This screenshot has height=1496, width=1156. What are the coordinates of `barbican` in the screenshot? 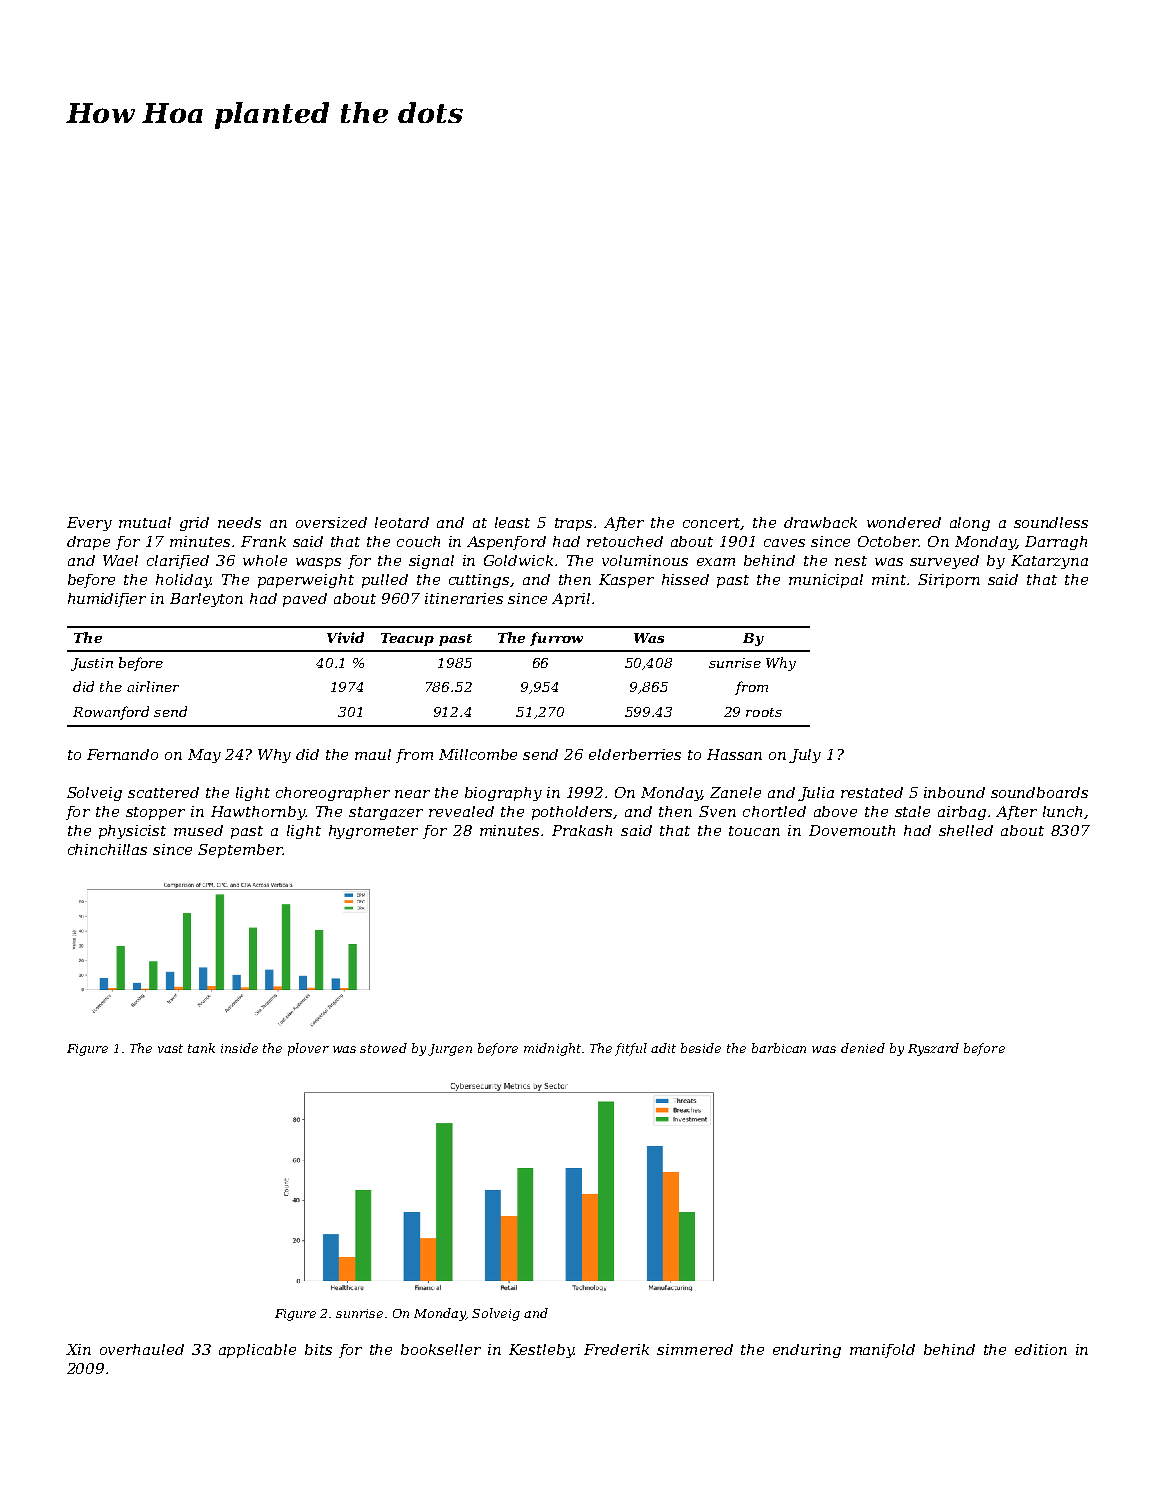 It's located at (779, 1048).
